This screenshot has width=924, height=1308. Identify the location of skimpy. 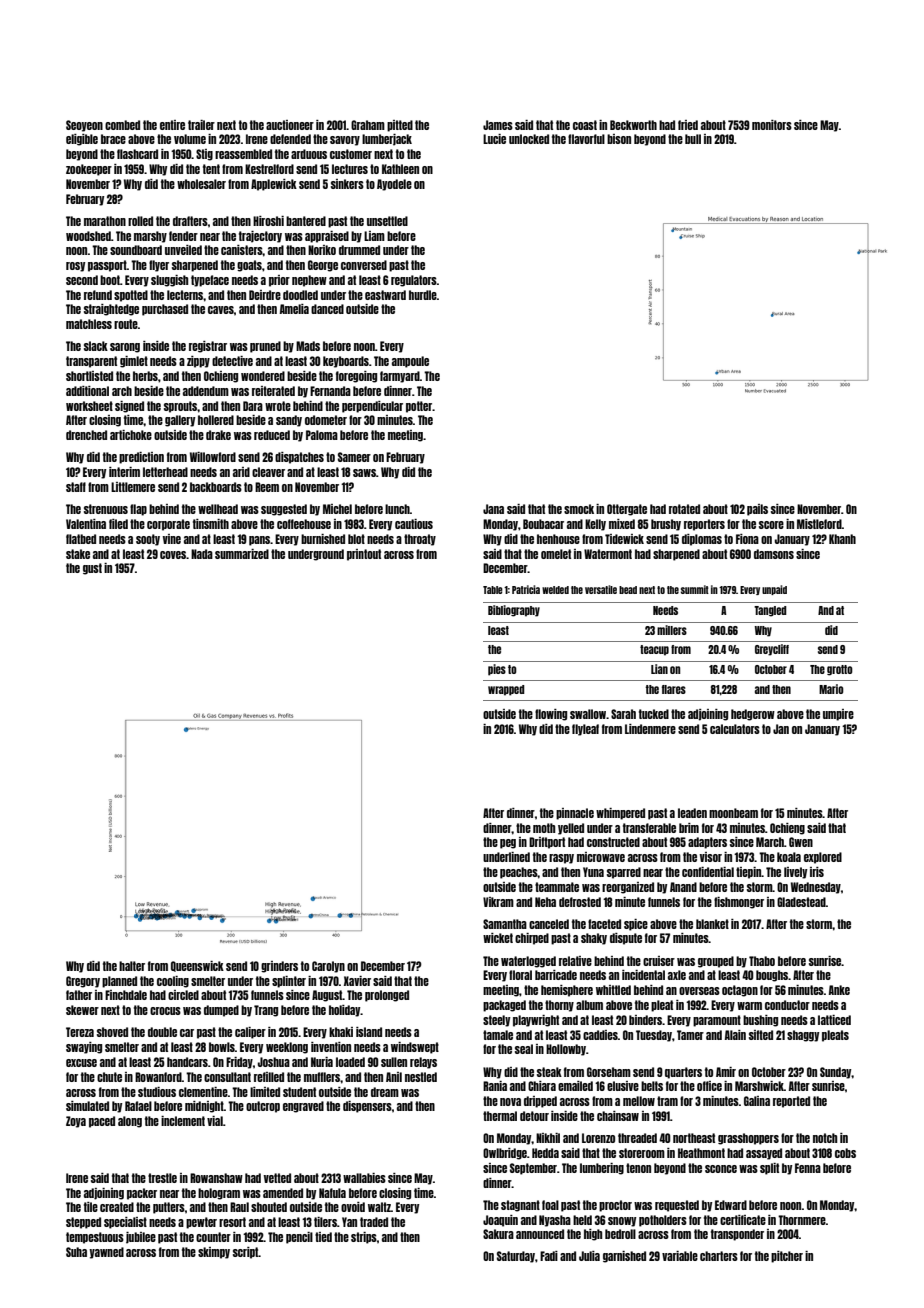
(214, 1253).
